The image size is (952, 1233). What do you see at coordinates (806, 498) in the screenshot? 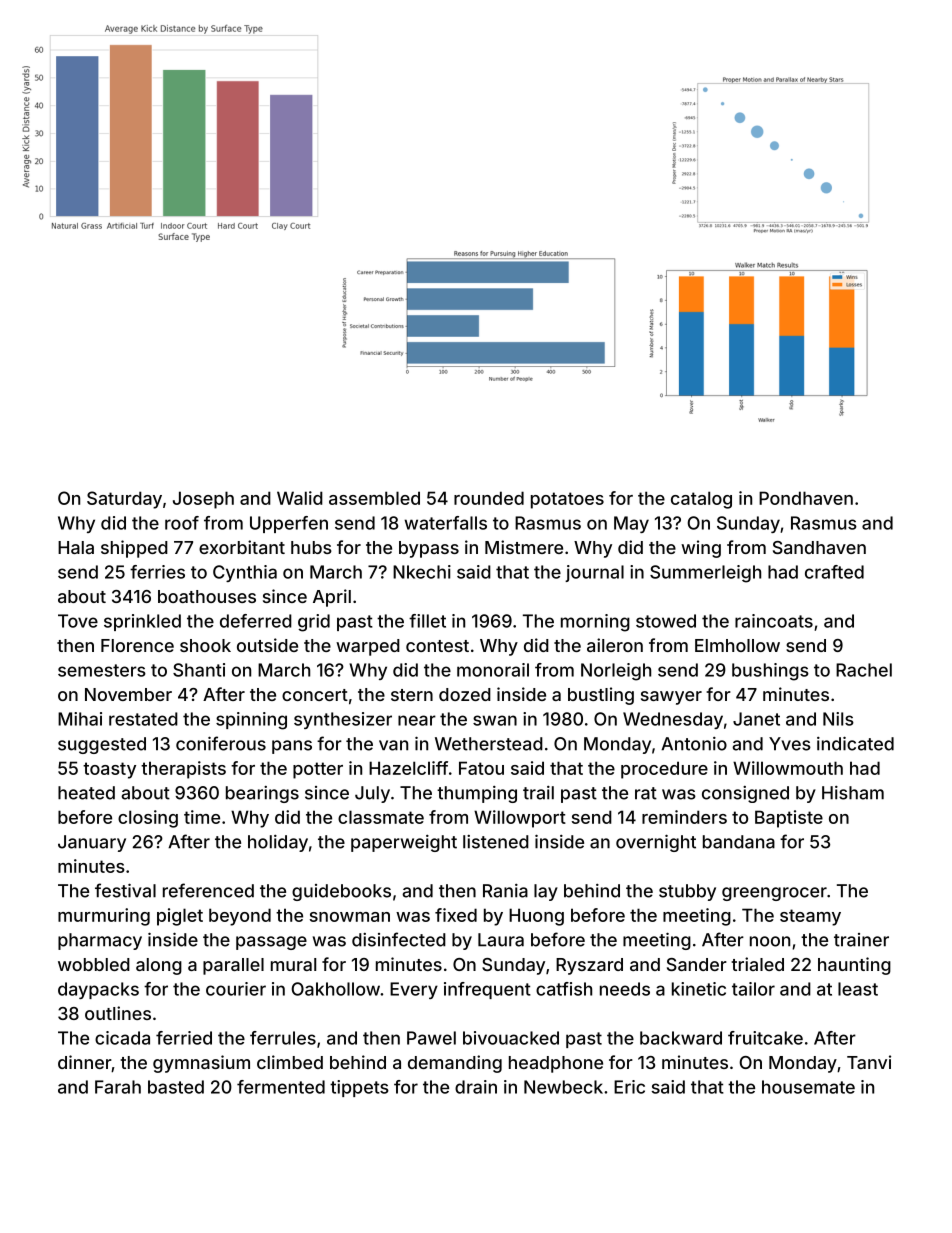
I see `Pondhaven` at bounding box center [806, 498].
